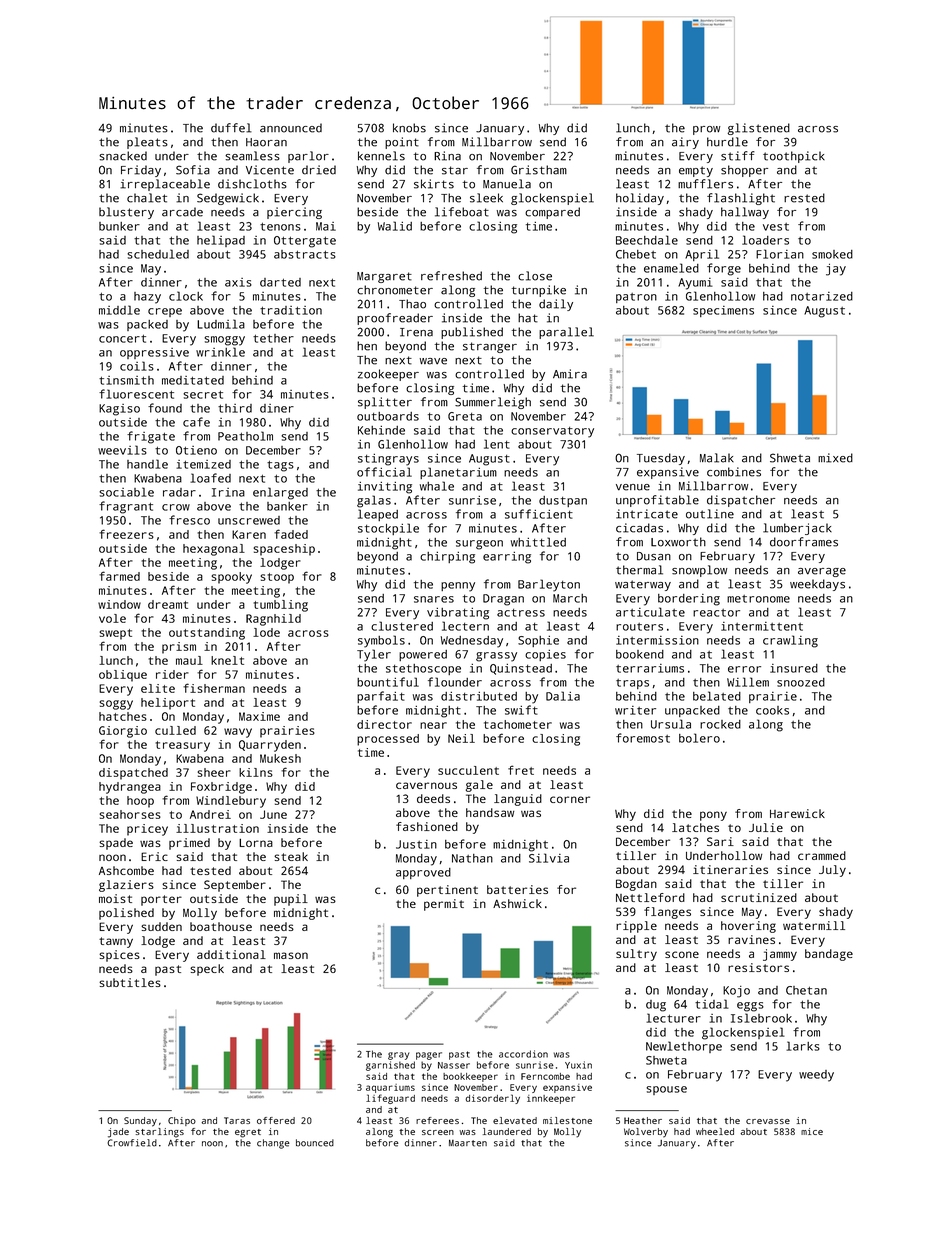 The width and height of the screenshot is (952, 1233). I want to click on mixed, so click(835, 458).
